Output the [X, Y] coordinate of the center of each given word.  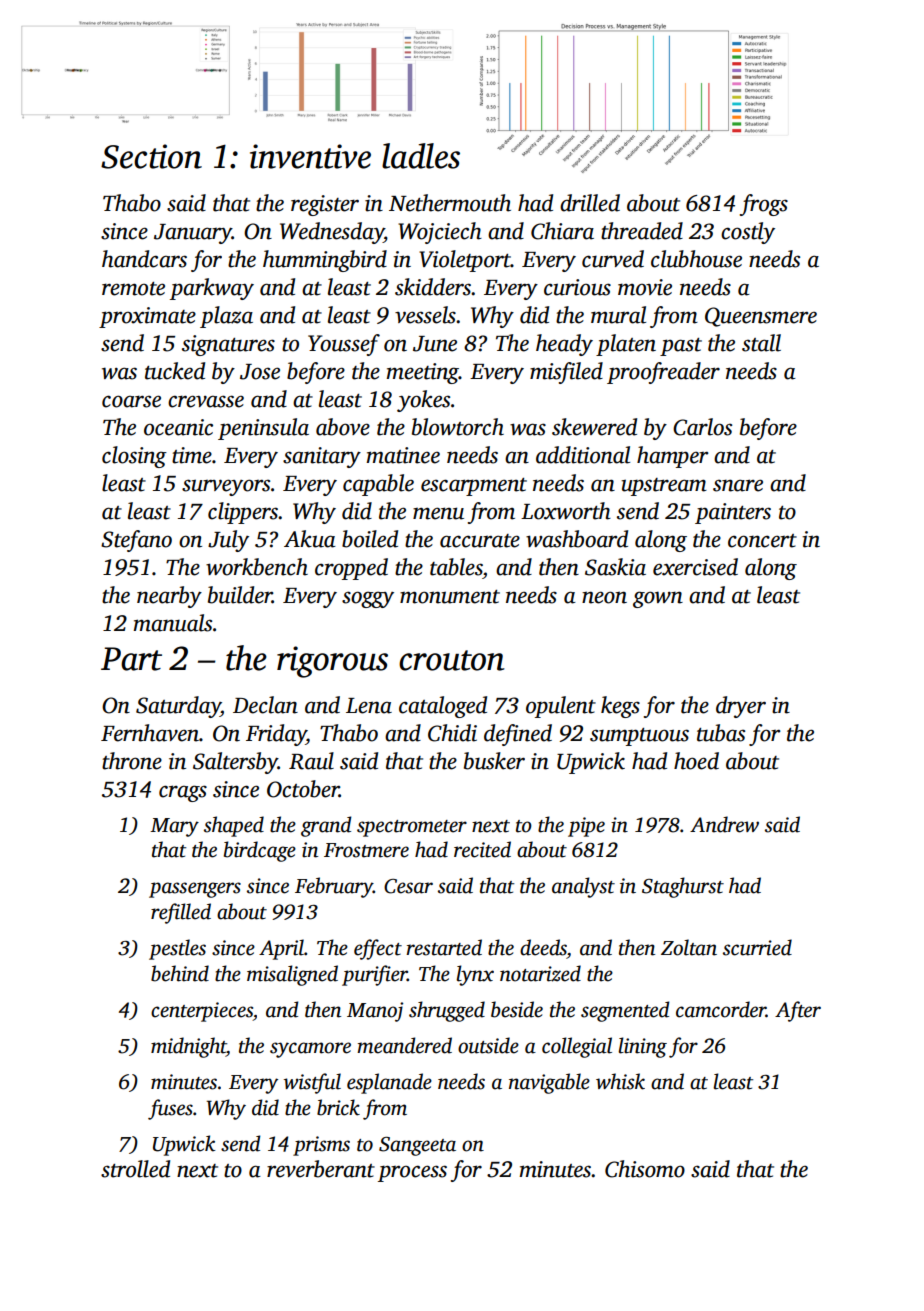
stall [761, 343]
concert [762, 541]
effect [378, 949]
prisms [321, 1146]
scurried [757, 947]
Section [151, 156]
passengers [195, 890]
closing [134, 457]
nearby [169, 597]
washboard [577, 539]
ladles [421, 156]
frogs [764, 205]
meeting [423, 373]
